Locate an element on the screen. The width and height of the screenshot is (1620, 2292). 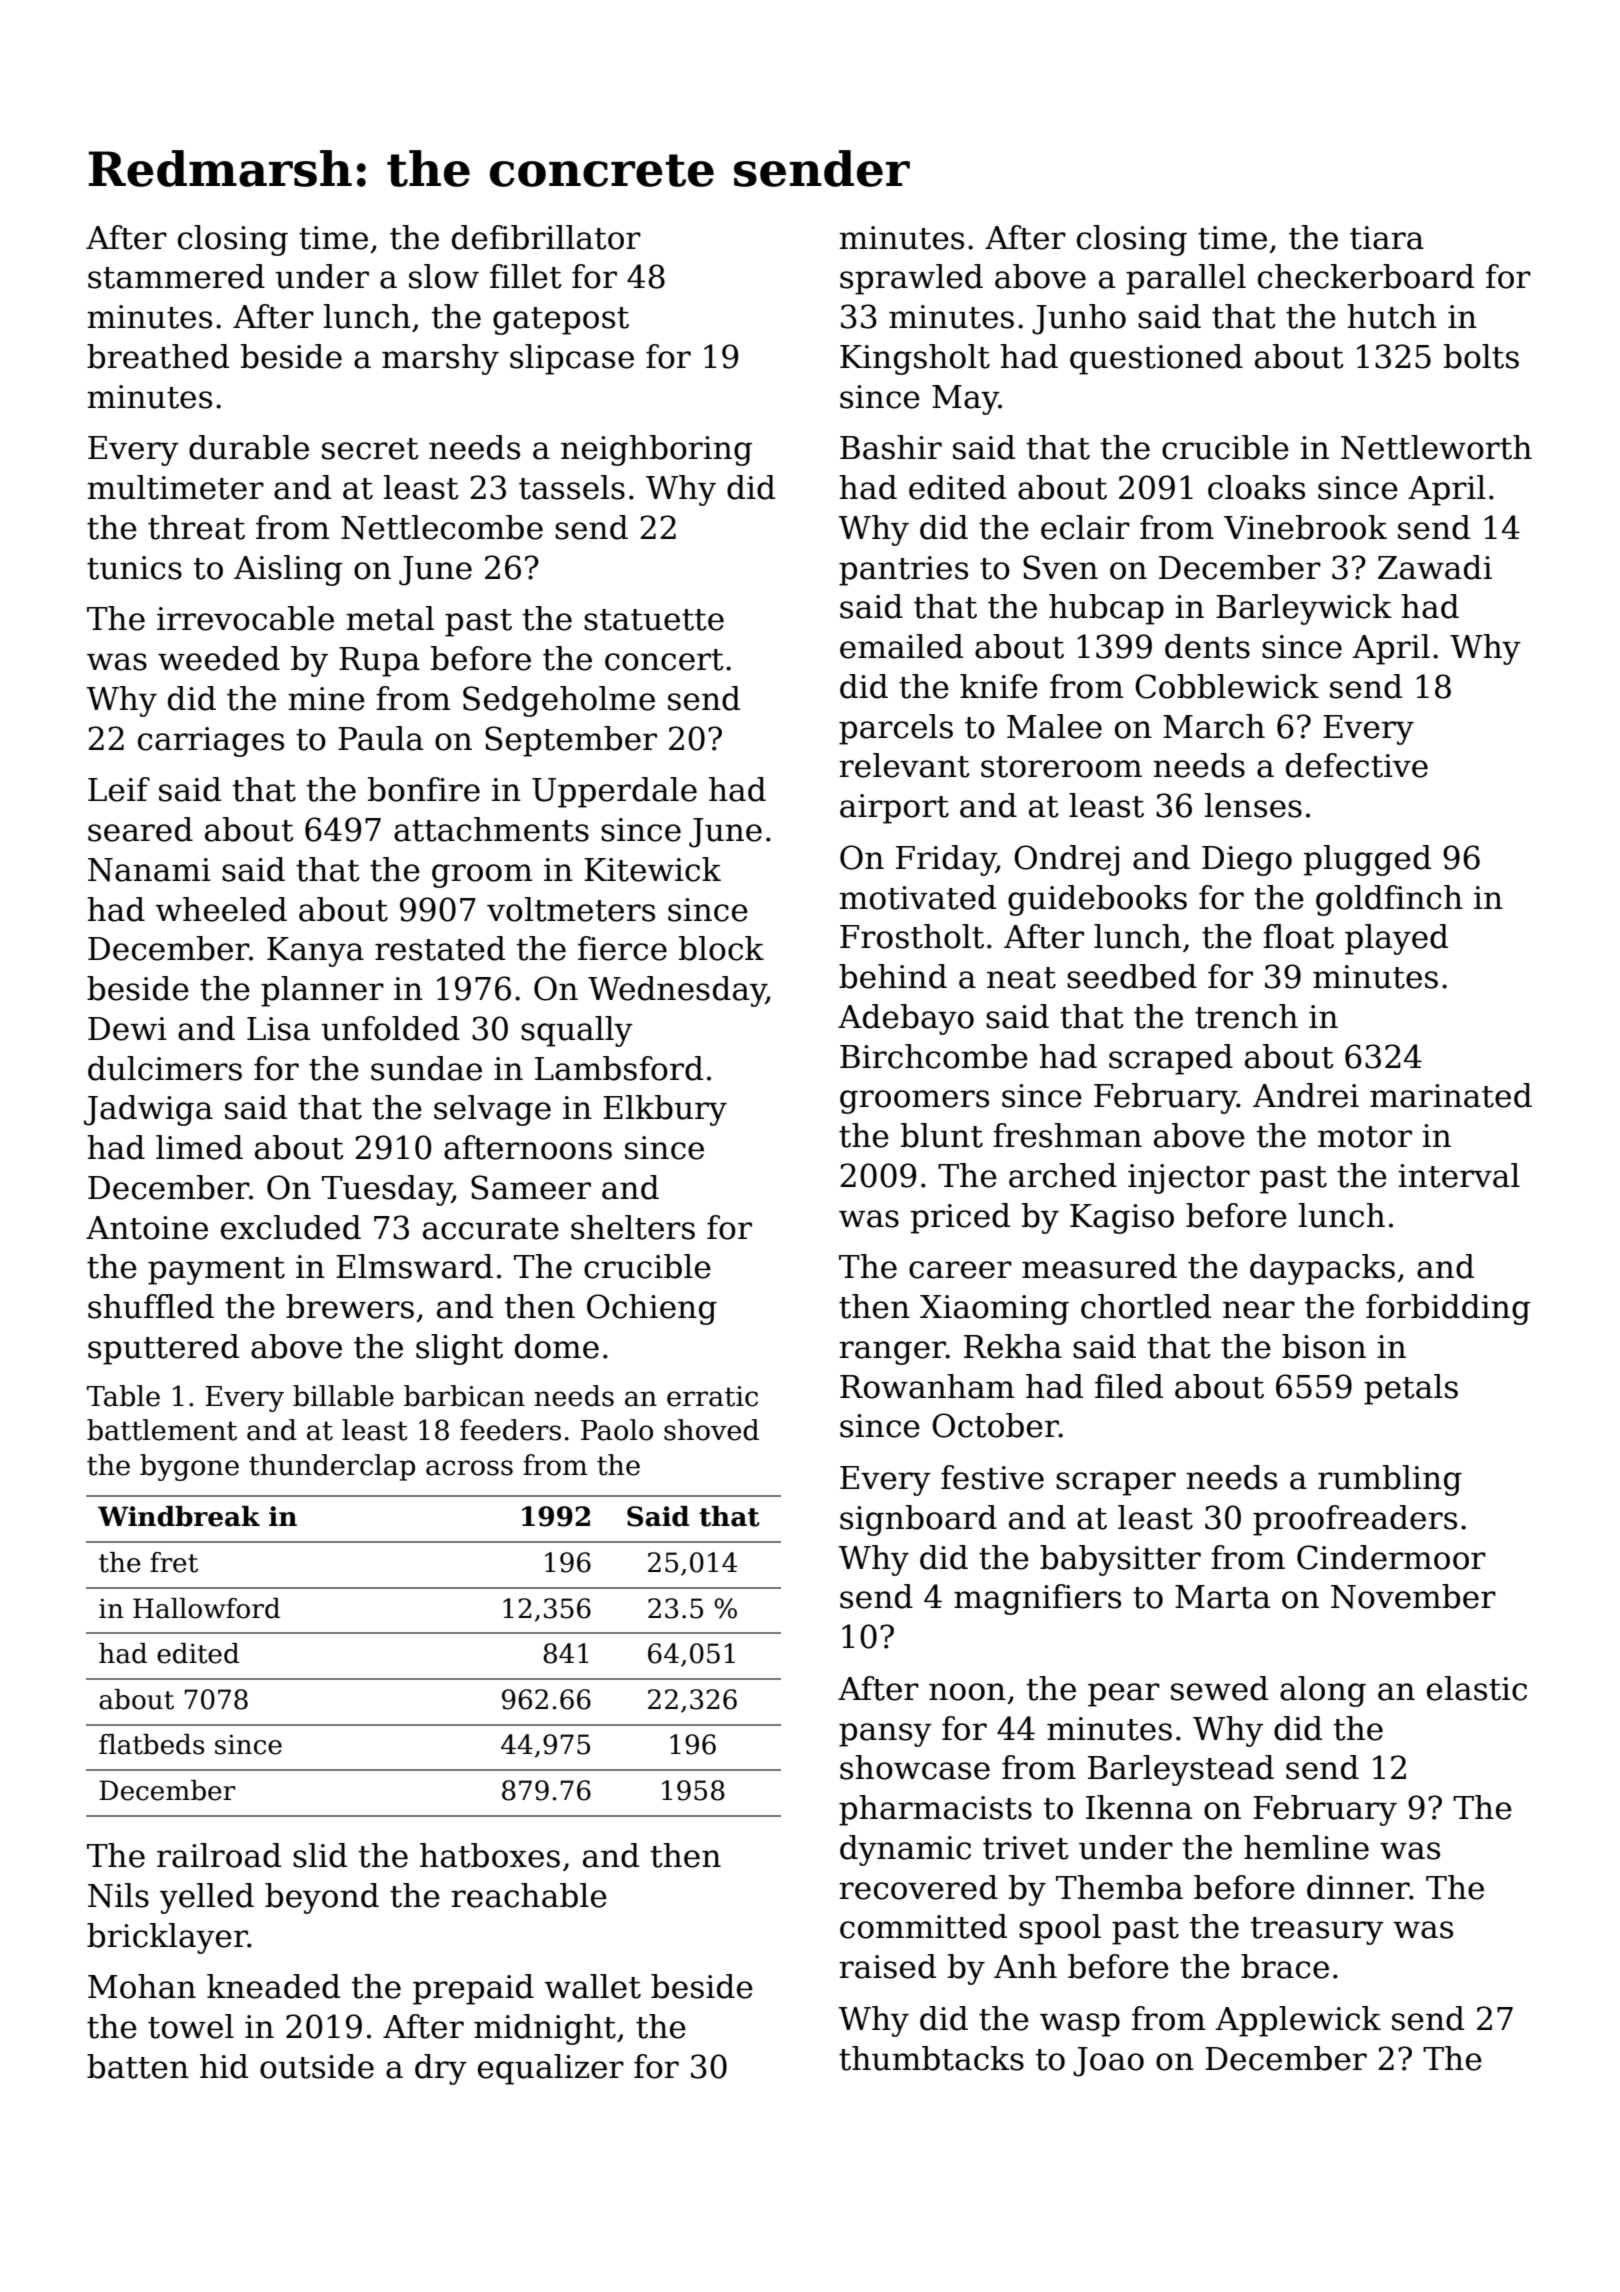
seedbed is located at coordinates (1132, 976).
